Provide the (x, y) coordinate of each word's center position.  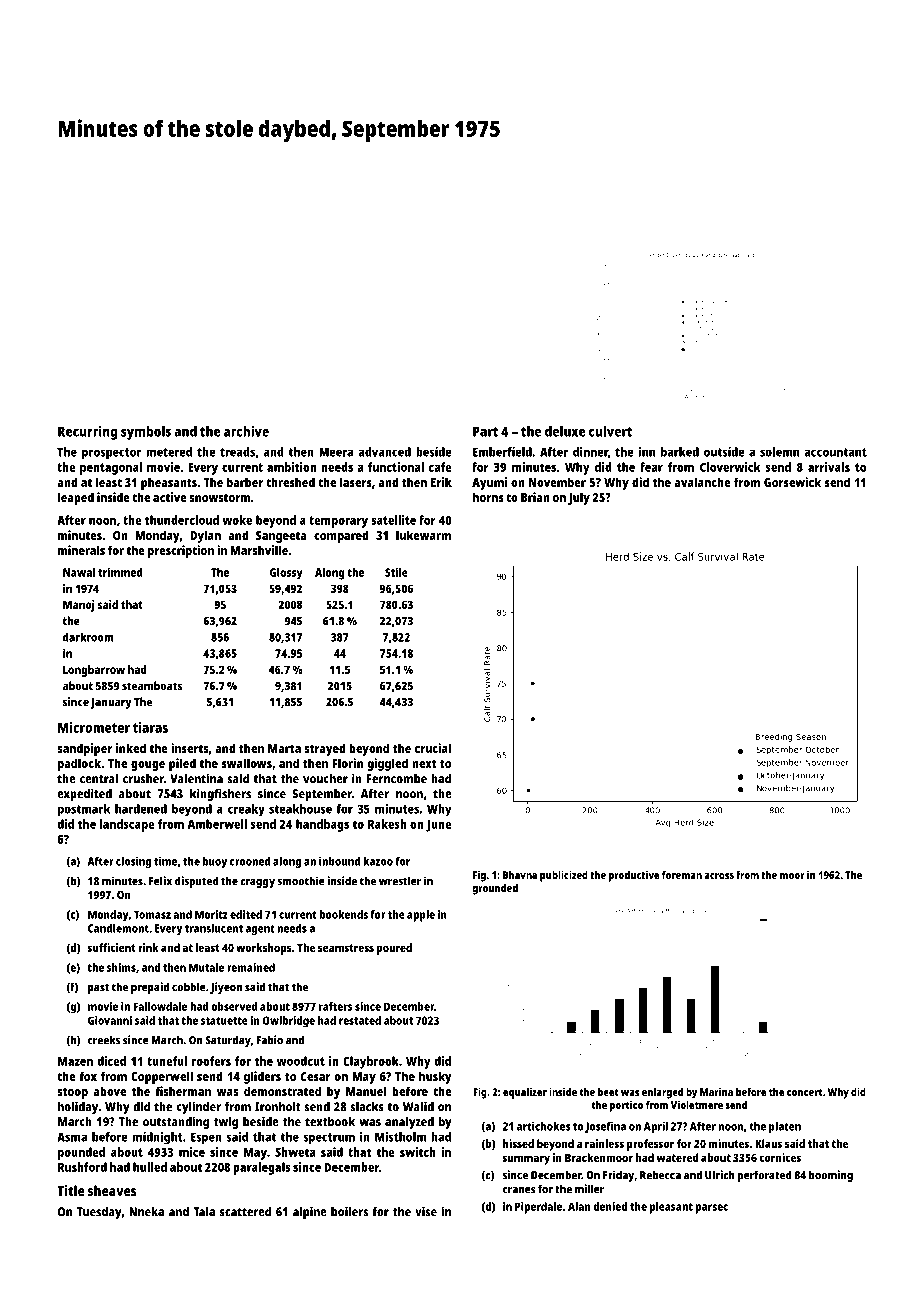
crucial (433, 748)
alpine (310, 1212)
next (424, 764)
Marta (284, 748)
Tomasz (152, 914)
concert (805, 1092)
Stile (396, 572)
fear (651, 467)
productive (634, 876)
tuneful (167, 1061)
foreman (682, 875)
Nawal (79, 572)
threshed (290, 482)
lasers (356, 482)
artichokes (543, 1126)
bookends (343, 914)
